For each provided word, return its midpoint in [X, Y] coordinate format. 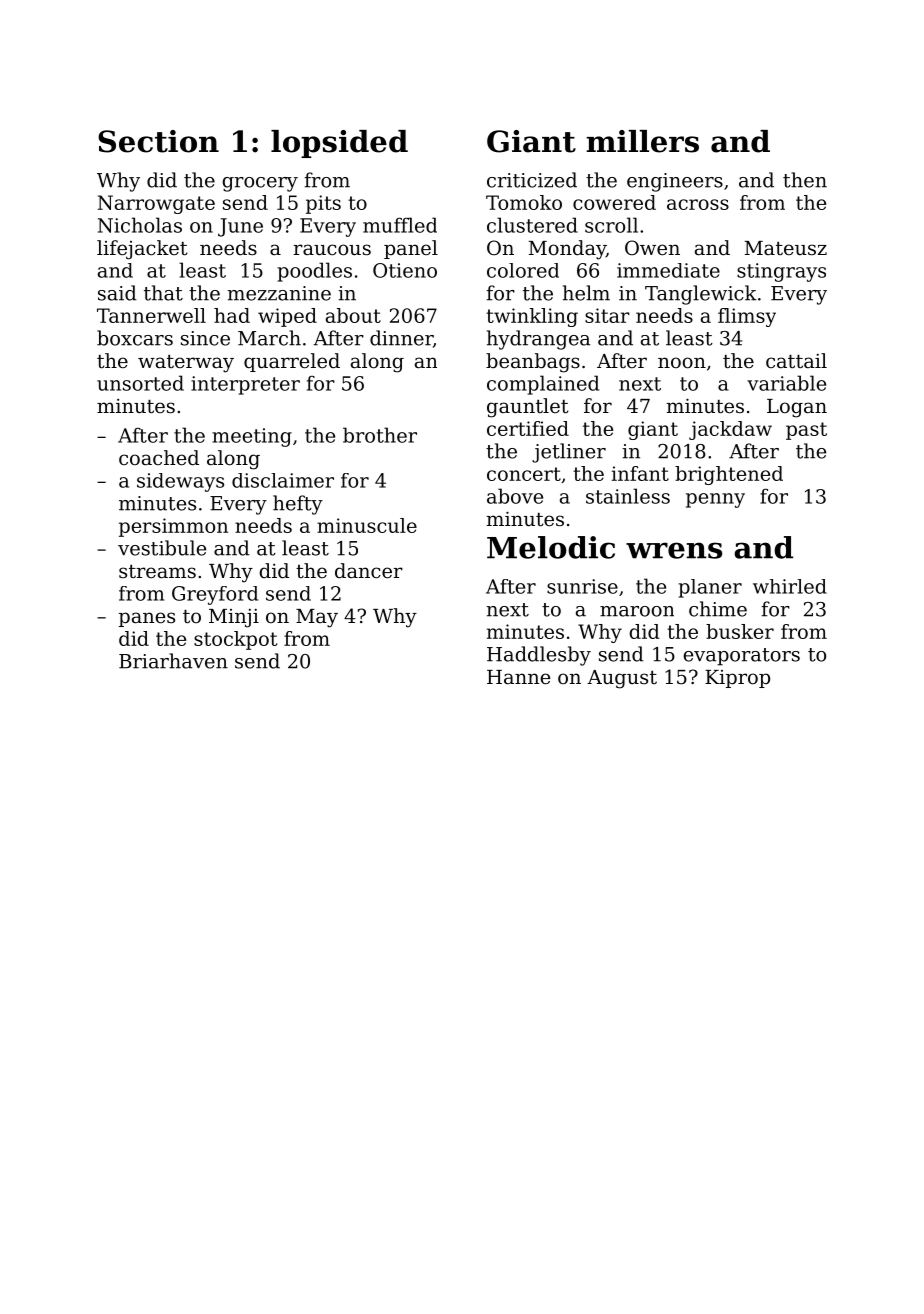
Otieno [405, 270]
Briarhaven [173, 661]
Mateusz [786, 248]
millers [642, 141]
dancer [369, 571]
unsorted [140, 383]
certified [528, 428]
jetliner [569, 453]
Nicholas [140, 225]
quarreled [292, 362]
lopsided [339, 144]
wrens [674, 550]
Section [158, 141]
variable [786, 383]
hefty [298, 505]
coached [159, 458]
